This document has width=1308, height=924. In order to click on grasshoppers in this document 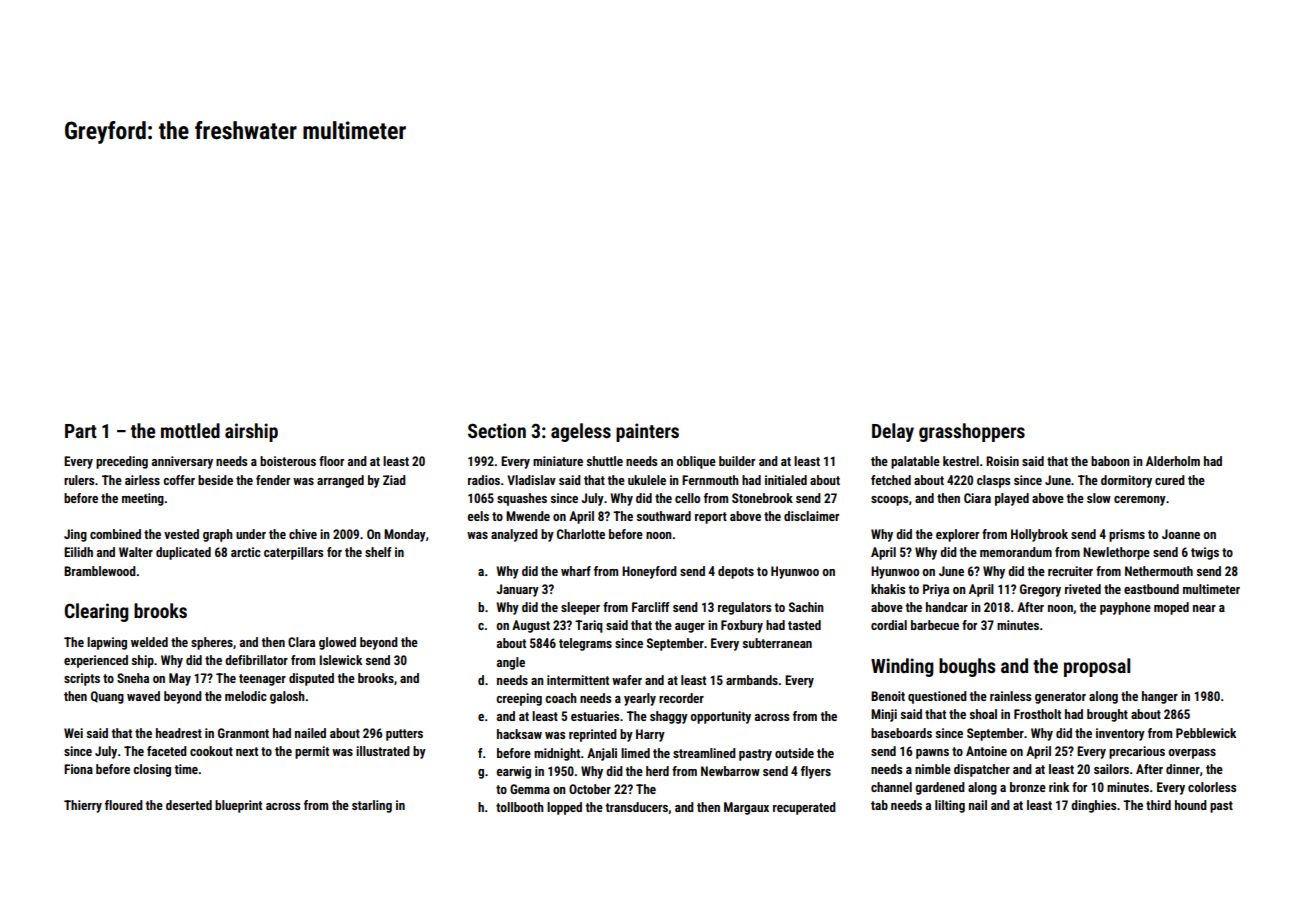, I will do `click(972, 432)`.
